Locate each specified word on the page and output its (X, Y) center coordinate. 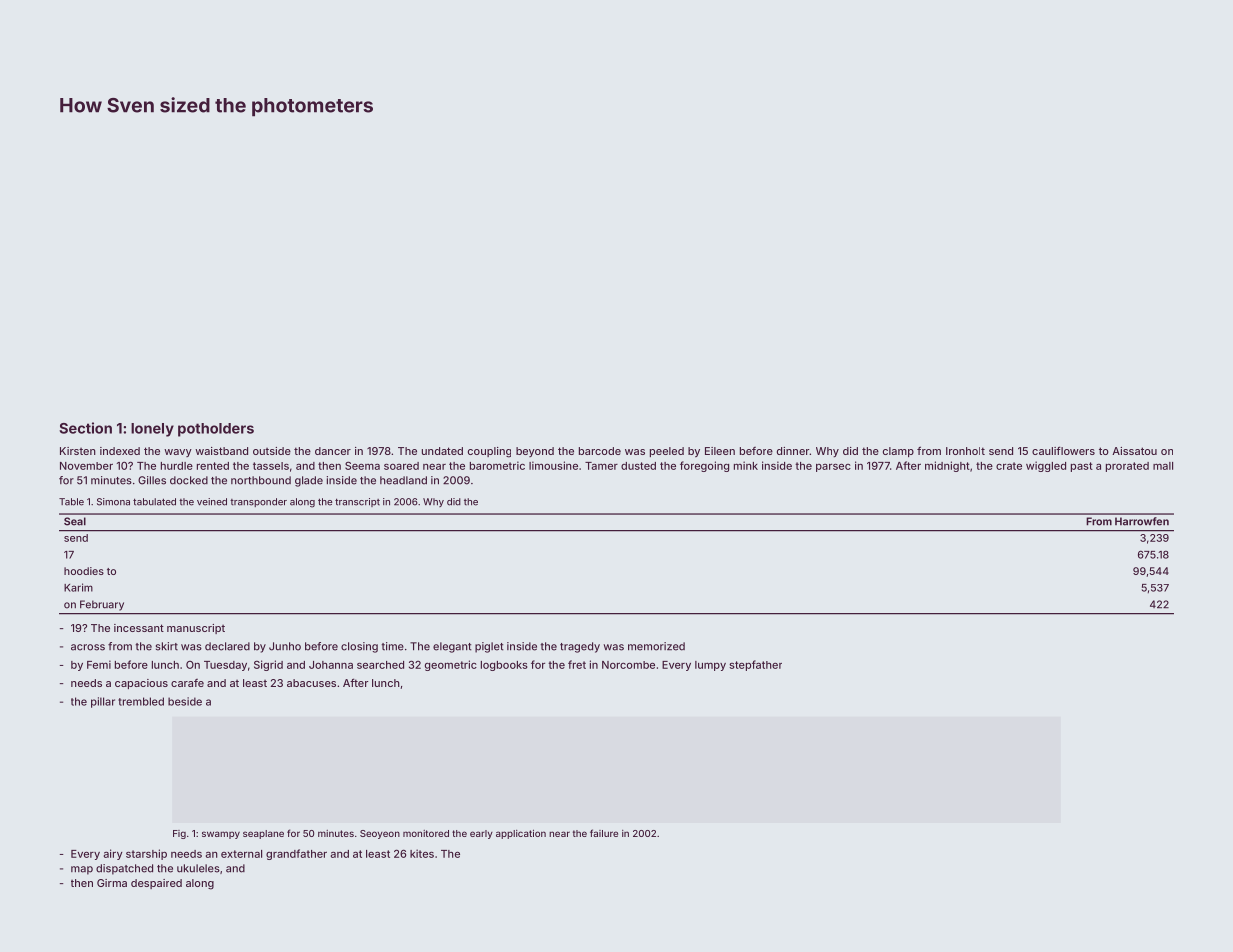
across (88, 647)
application (521, 834)
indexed (120, 451)
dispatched (124, 869)
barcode (600, 451)
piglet (489, 647)
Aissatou (1134, 451)
